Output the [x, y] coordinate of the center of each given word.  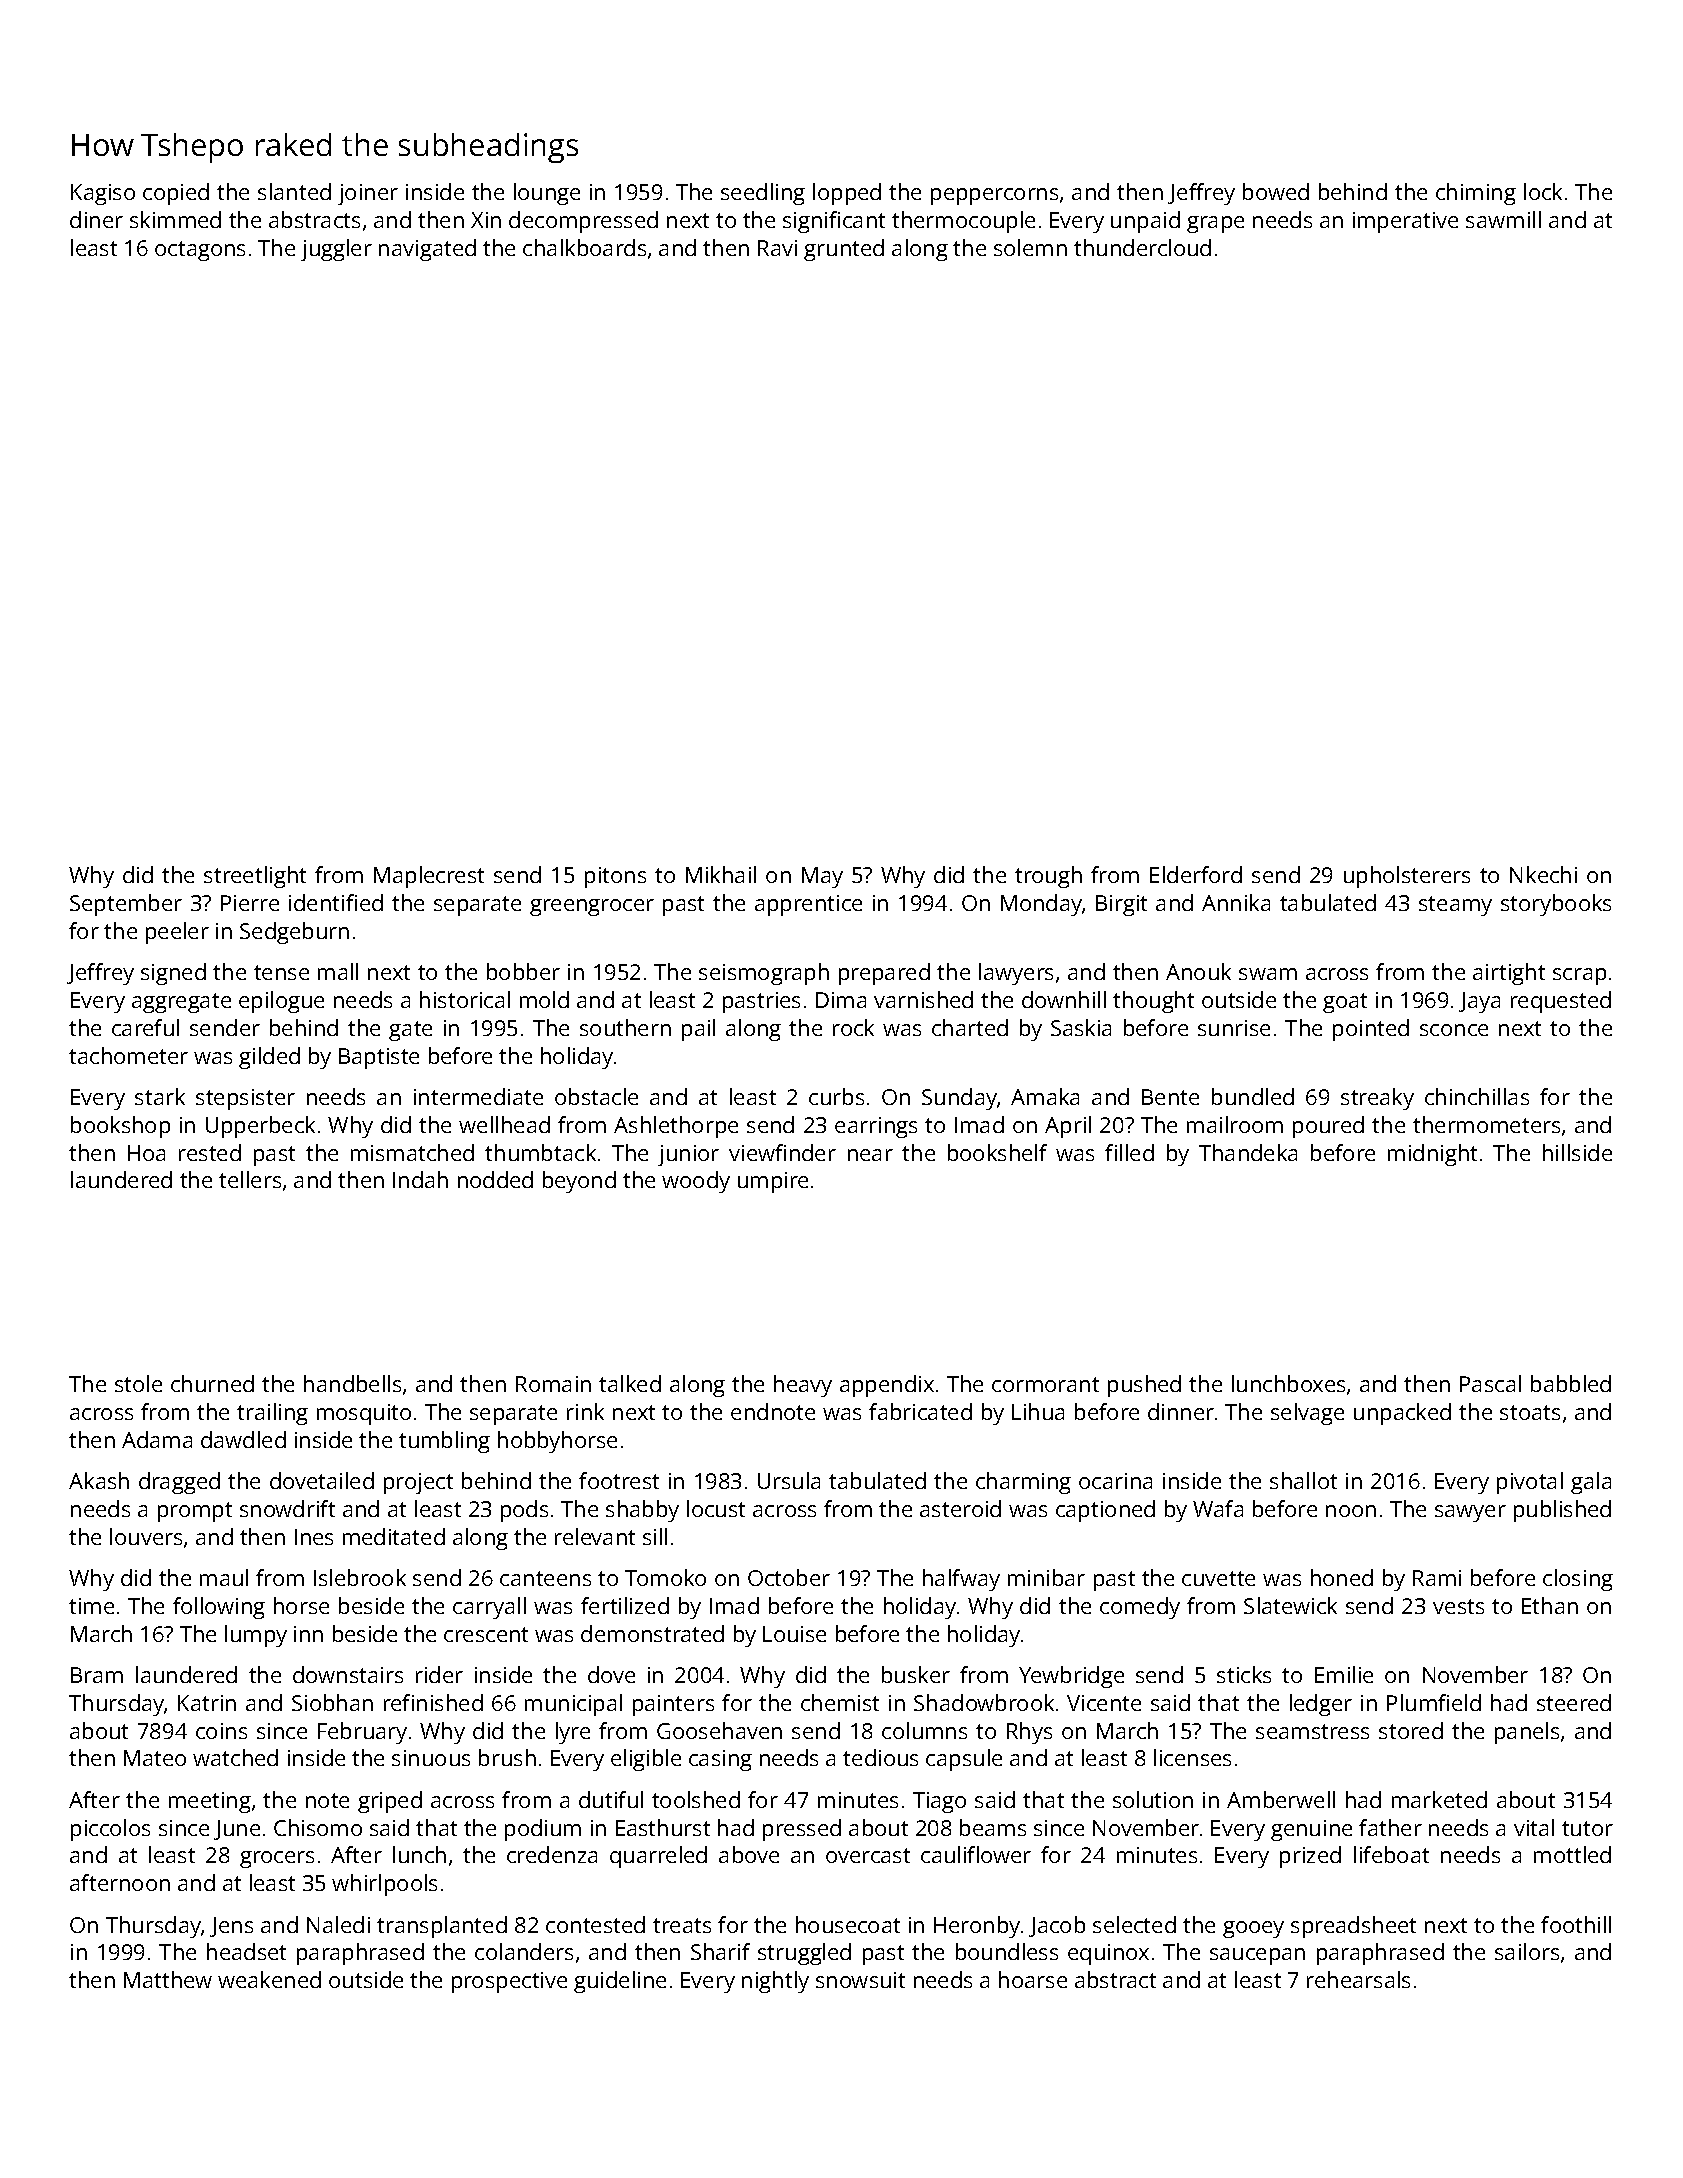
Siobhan [332, 1702]
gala [1591, 1483]
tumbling [444, 1442]
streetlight [255, 877]
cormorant [1045, 1384]
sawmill [1503, 219]
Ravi [777, 248]
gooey [1253, 1929]
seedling [763, 194]
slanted [294, 191]
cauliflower [976, 1854]
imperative [1405, 222]
